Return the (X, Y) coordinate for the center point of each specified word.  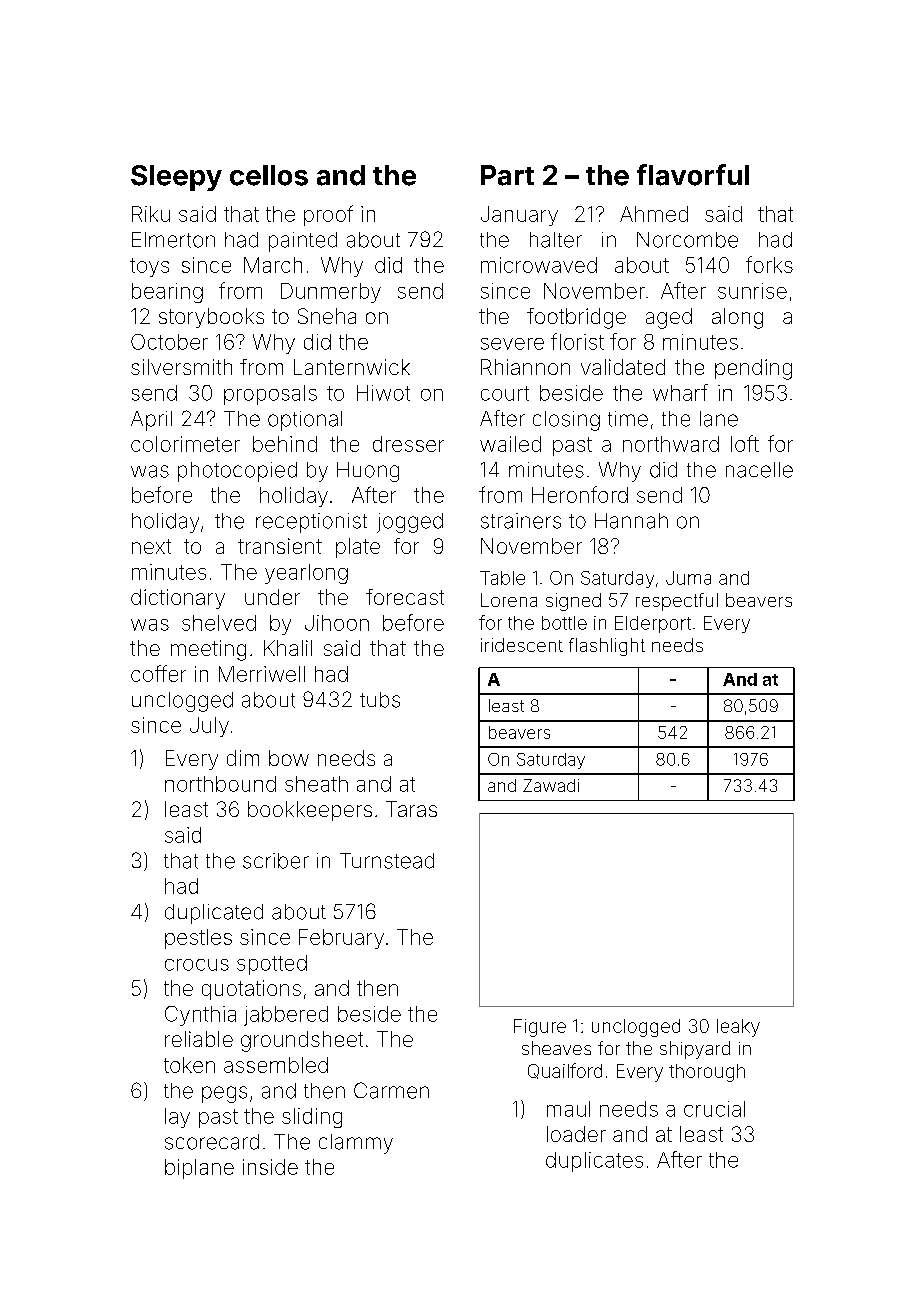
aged (669, 318)
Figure (540, 1028)
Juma (688, 578)
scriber (276, 861)
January (519, 216)
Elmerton (173, 240)
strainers (521, 521)
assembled (276, 1065)
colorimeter (185, 444)
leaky (738, 1028)
